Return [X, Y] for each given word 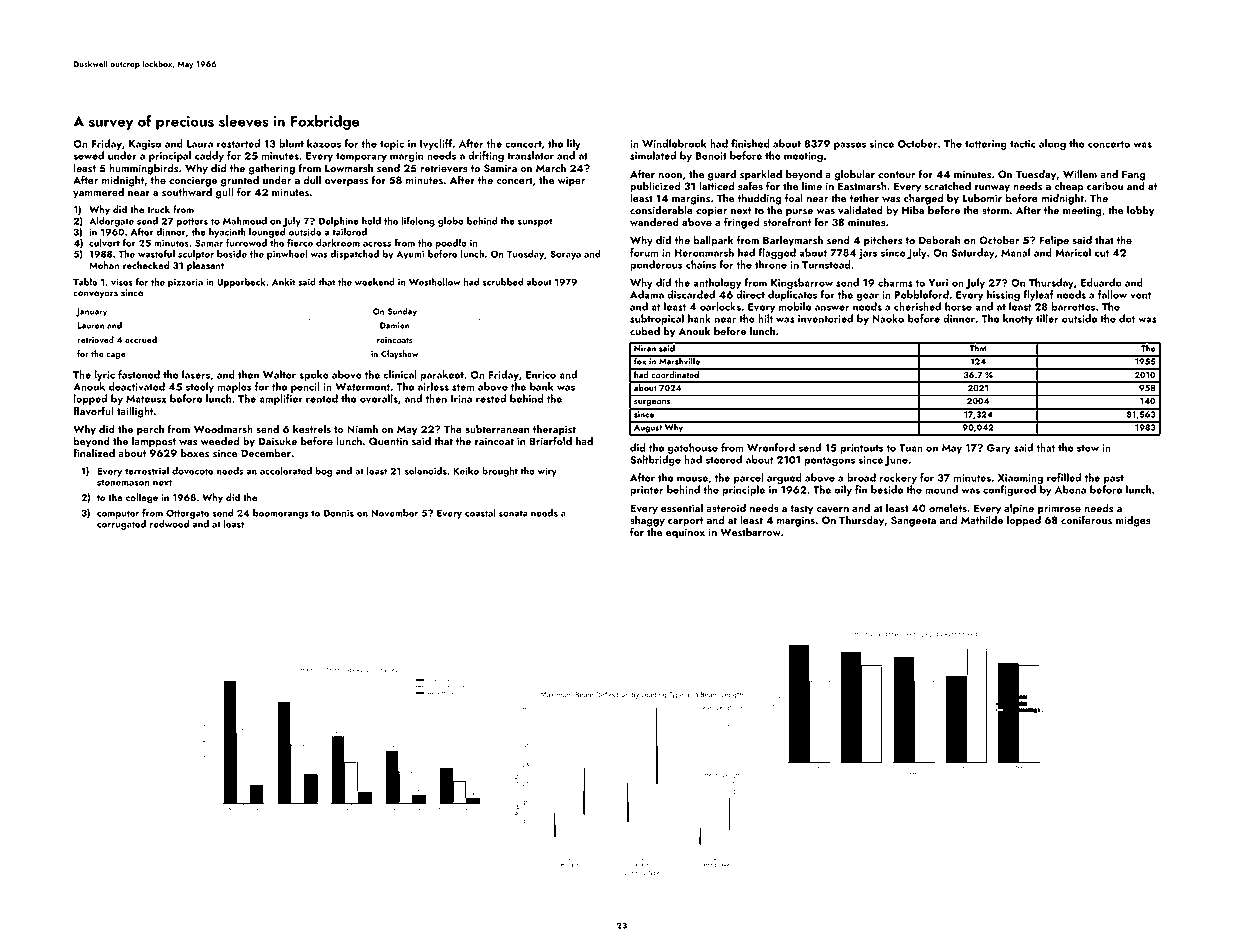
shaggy [647, 521]
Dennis [339, 513]
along [1052, 144]
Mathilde [982, 520]
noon [670, 175]
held [371, 221]
